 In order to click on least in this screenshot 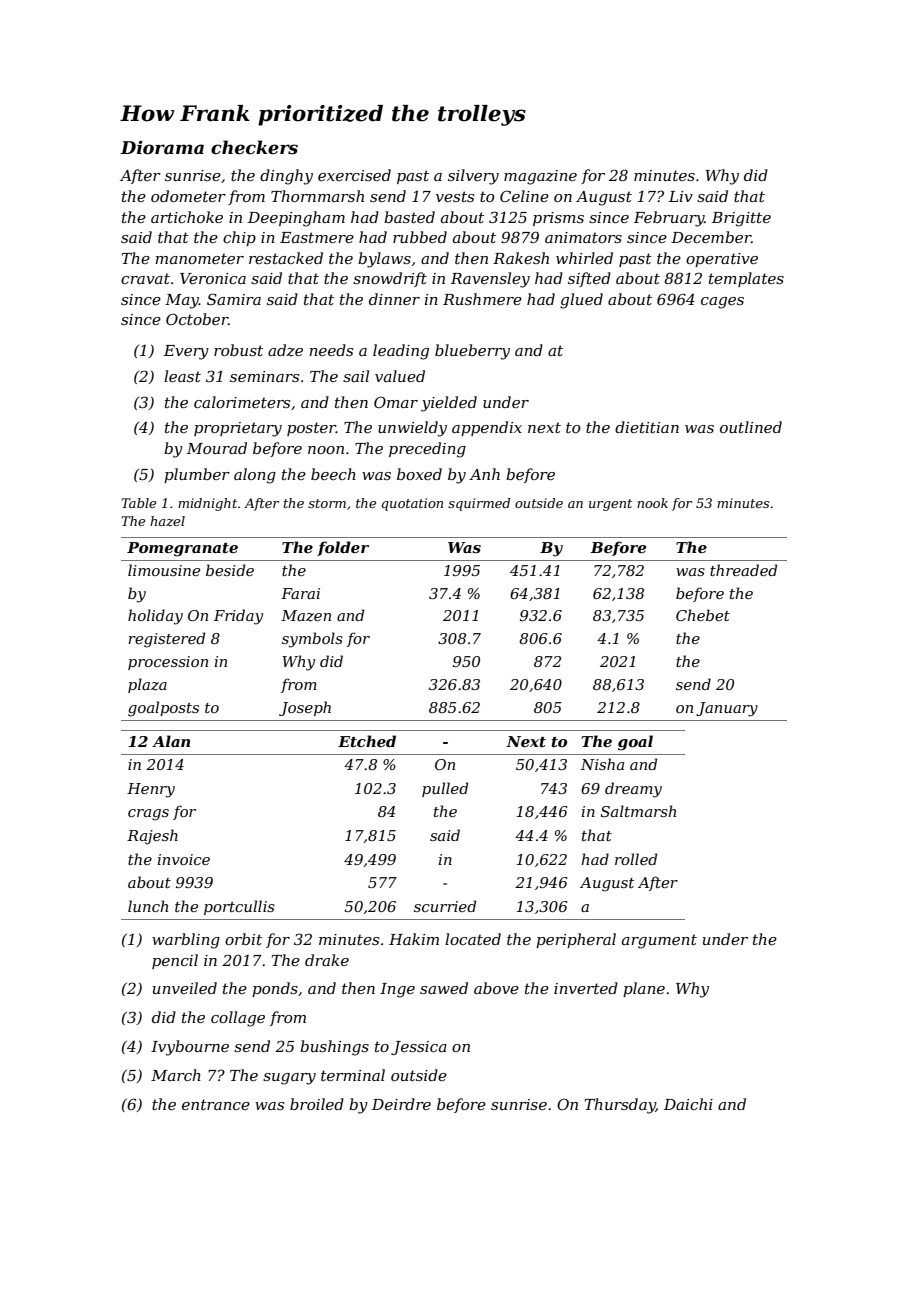, I will do `click(182, 376)`.
